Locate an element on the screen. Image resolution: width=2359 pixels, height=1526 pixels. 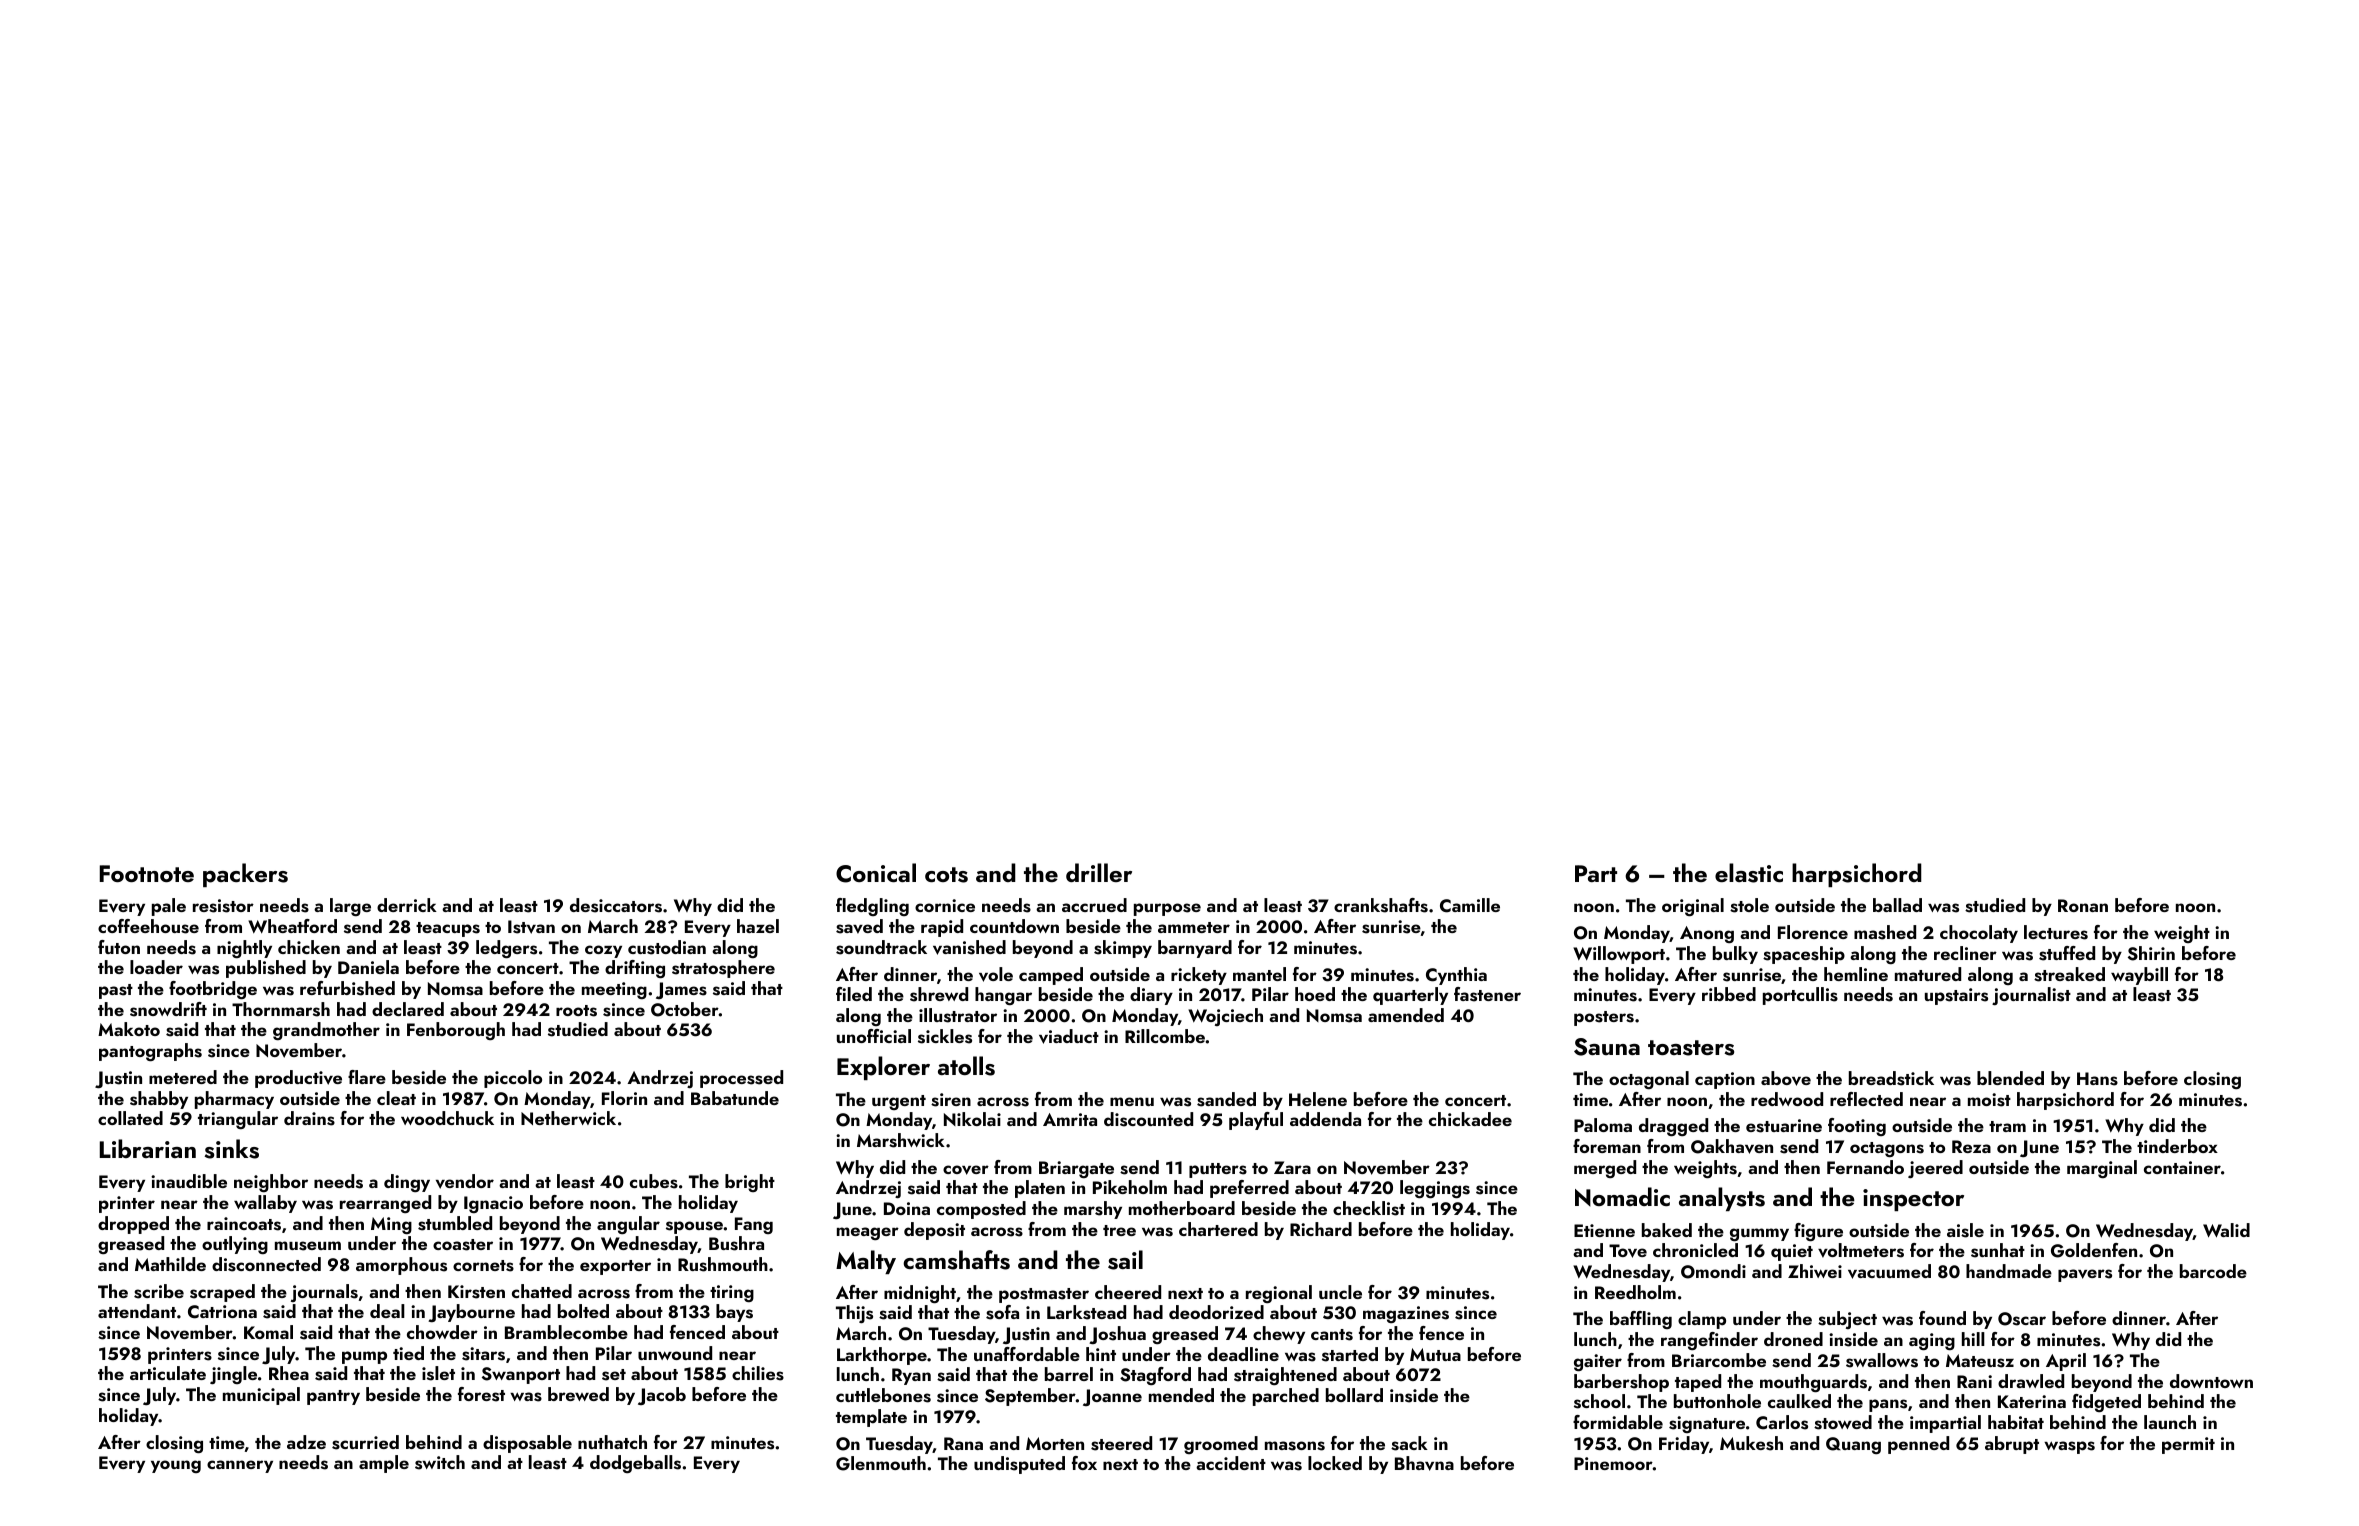
custodian is located at coordinates (667, 947).
